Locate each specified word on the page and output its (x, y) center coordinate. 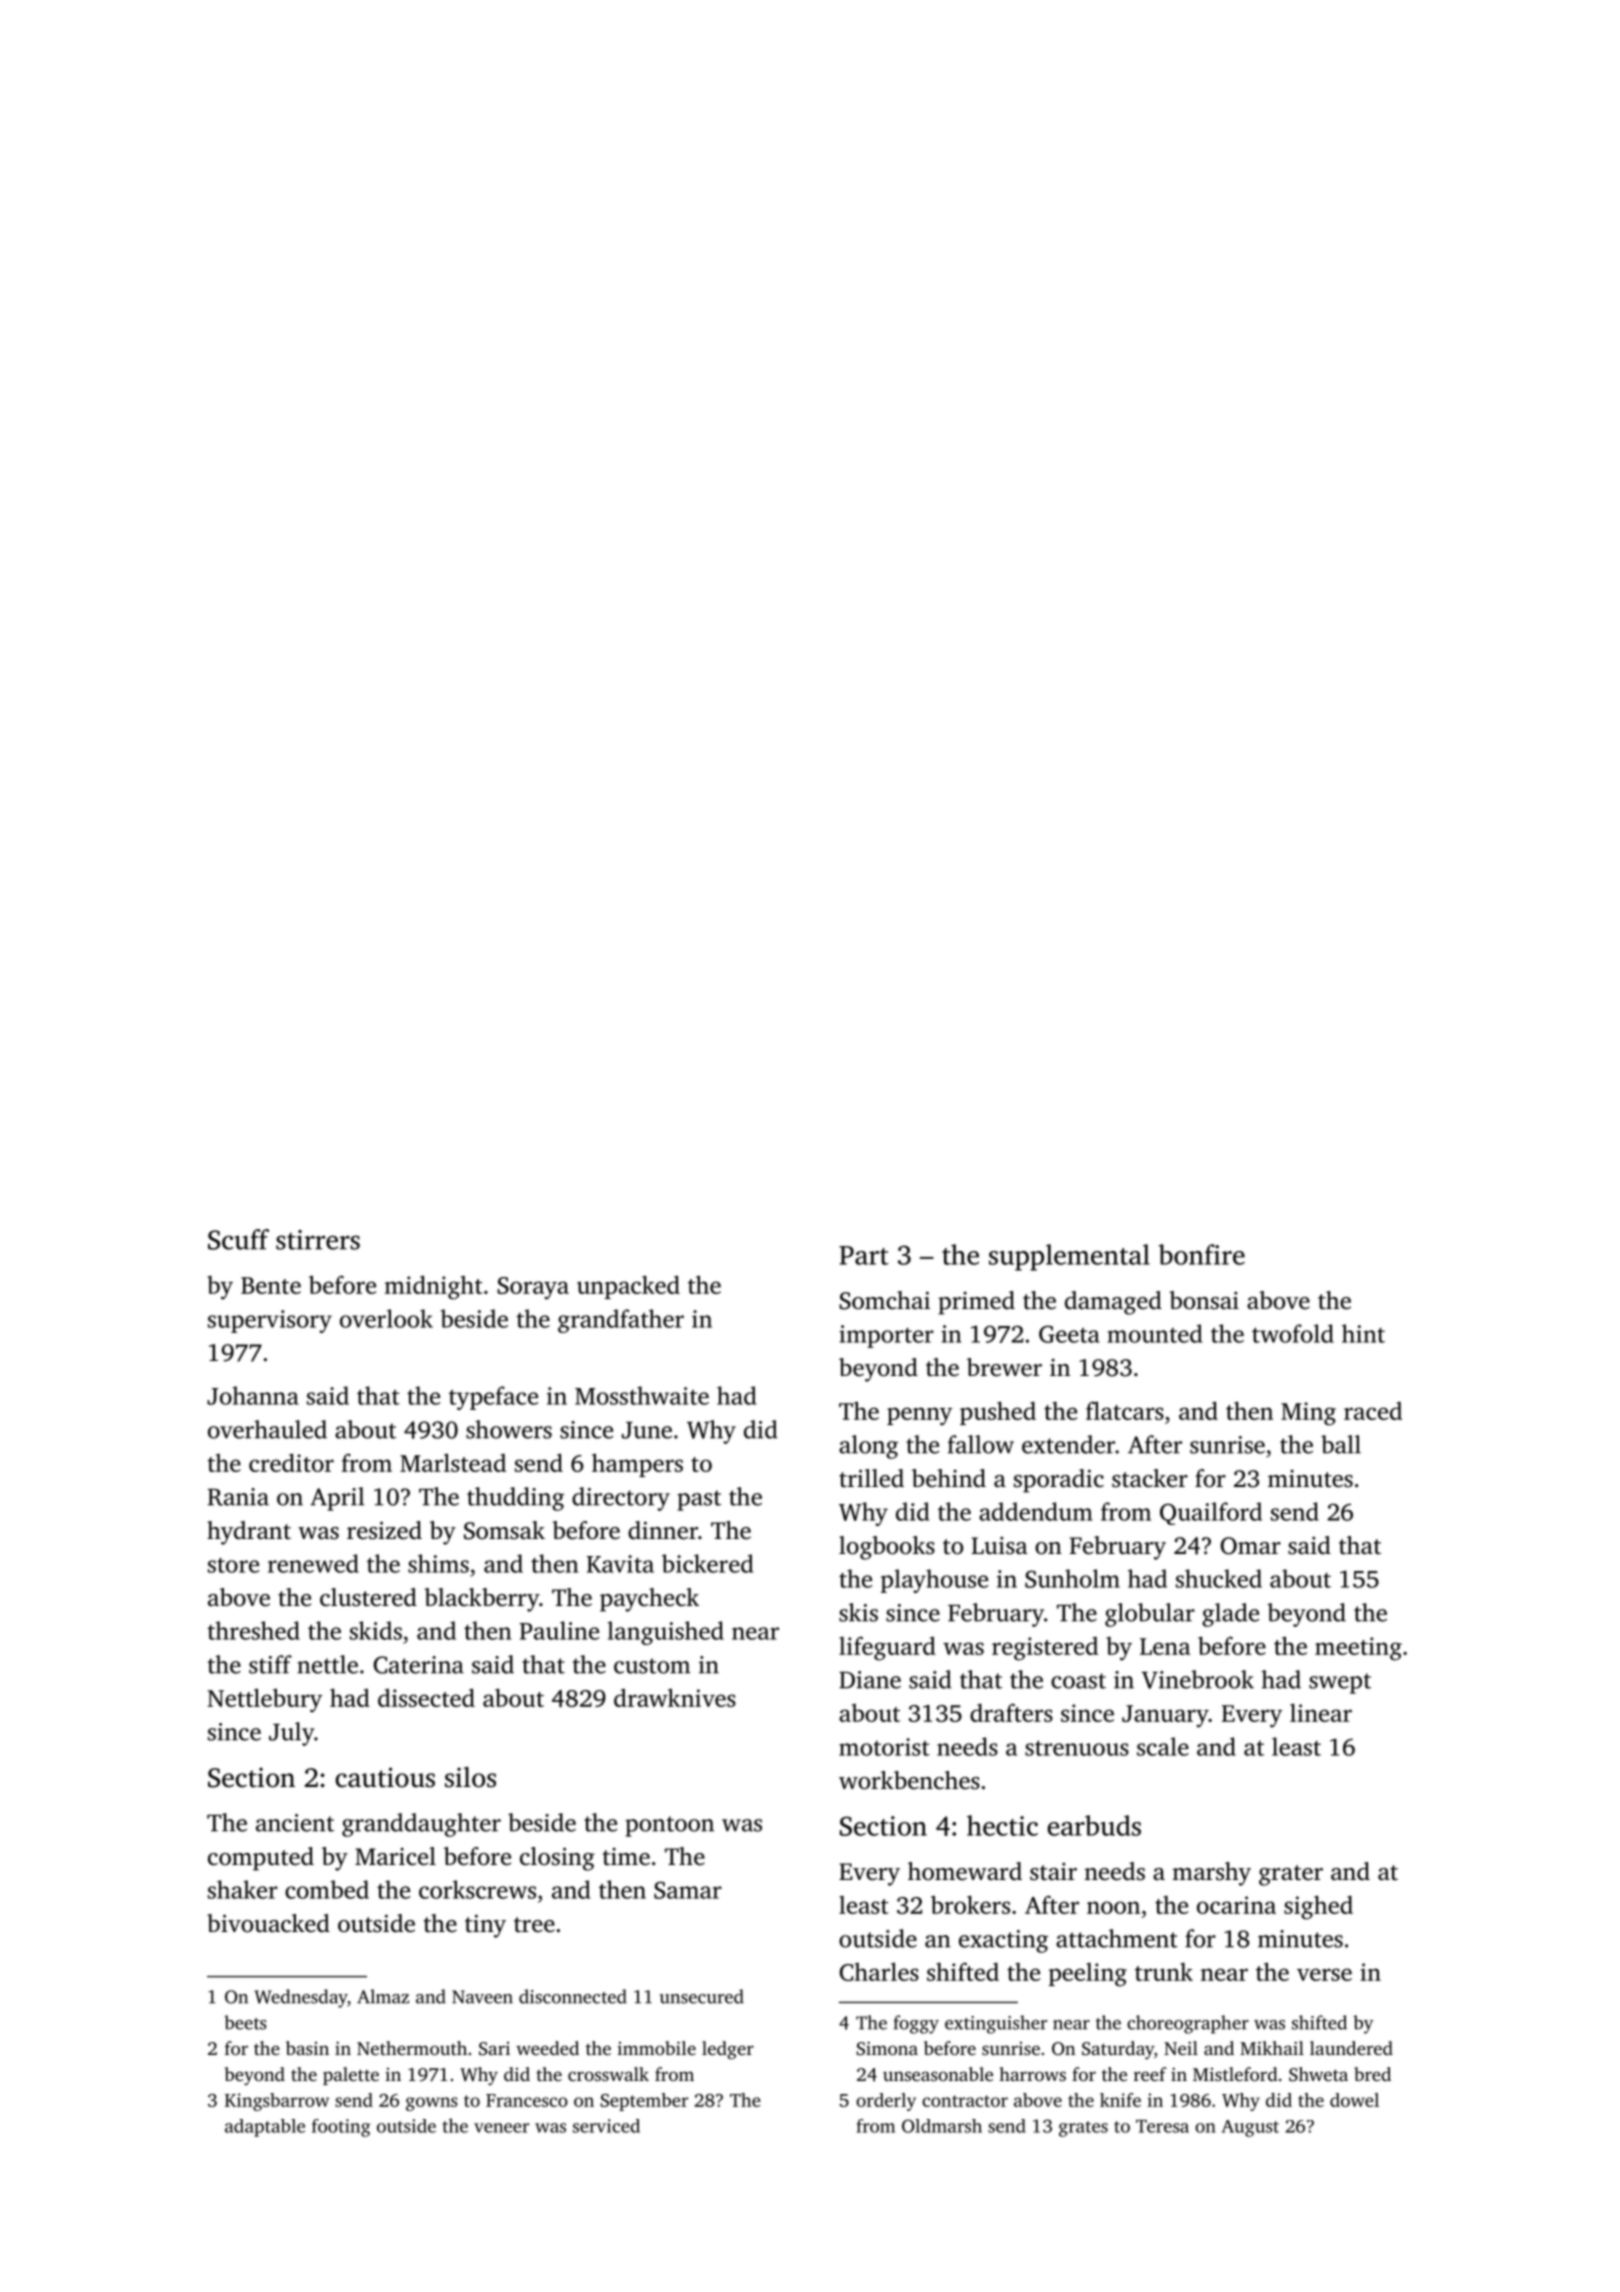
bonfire (1201, 1254)
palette (351, 2076)
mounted (1154, 1333)
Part (864, 1255)
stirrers (318, 1240)
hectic (1002, 1825)
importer (886, 1336)
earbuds (1094, 1825)
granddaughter (421, 1825)
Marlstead (453, 1462)
